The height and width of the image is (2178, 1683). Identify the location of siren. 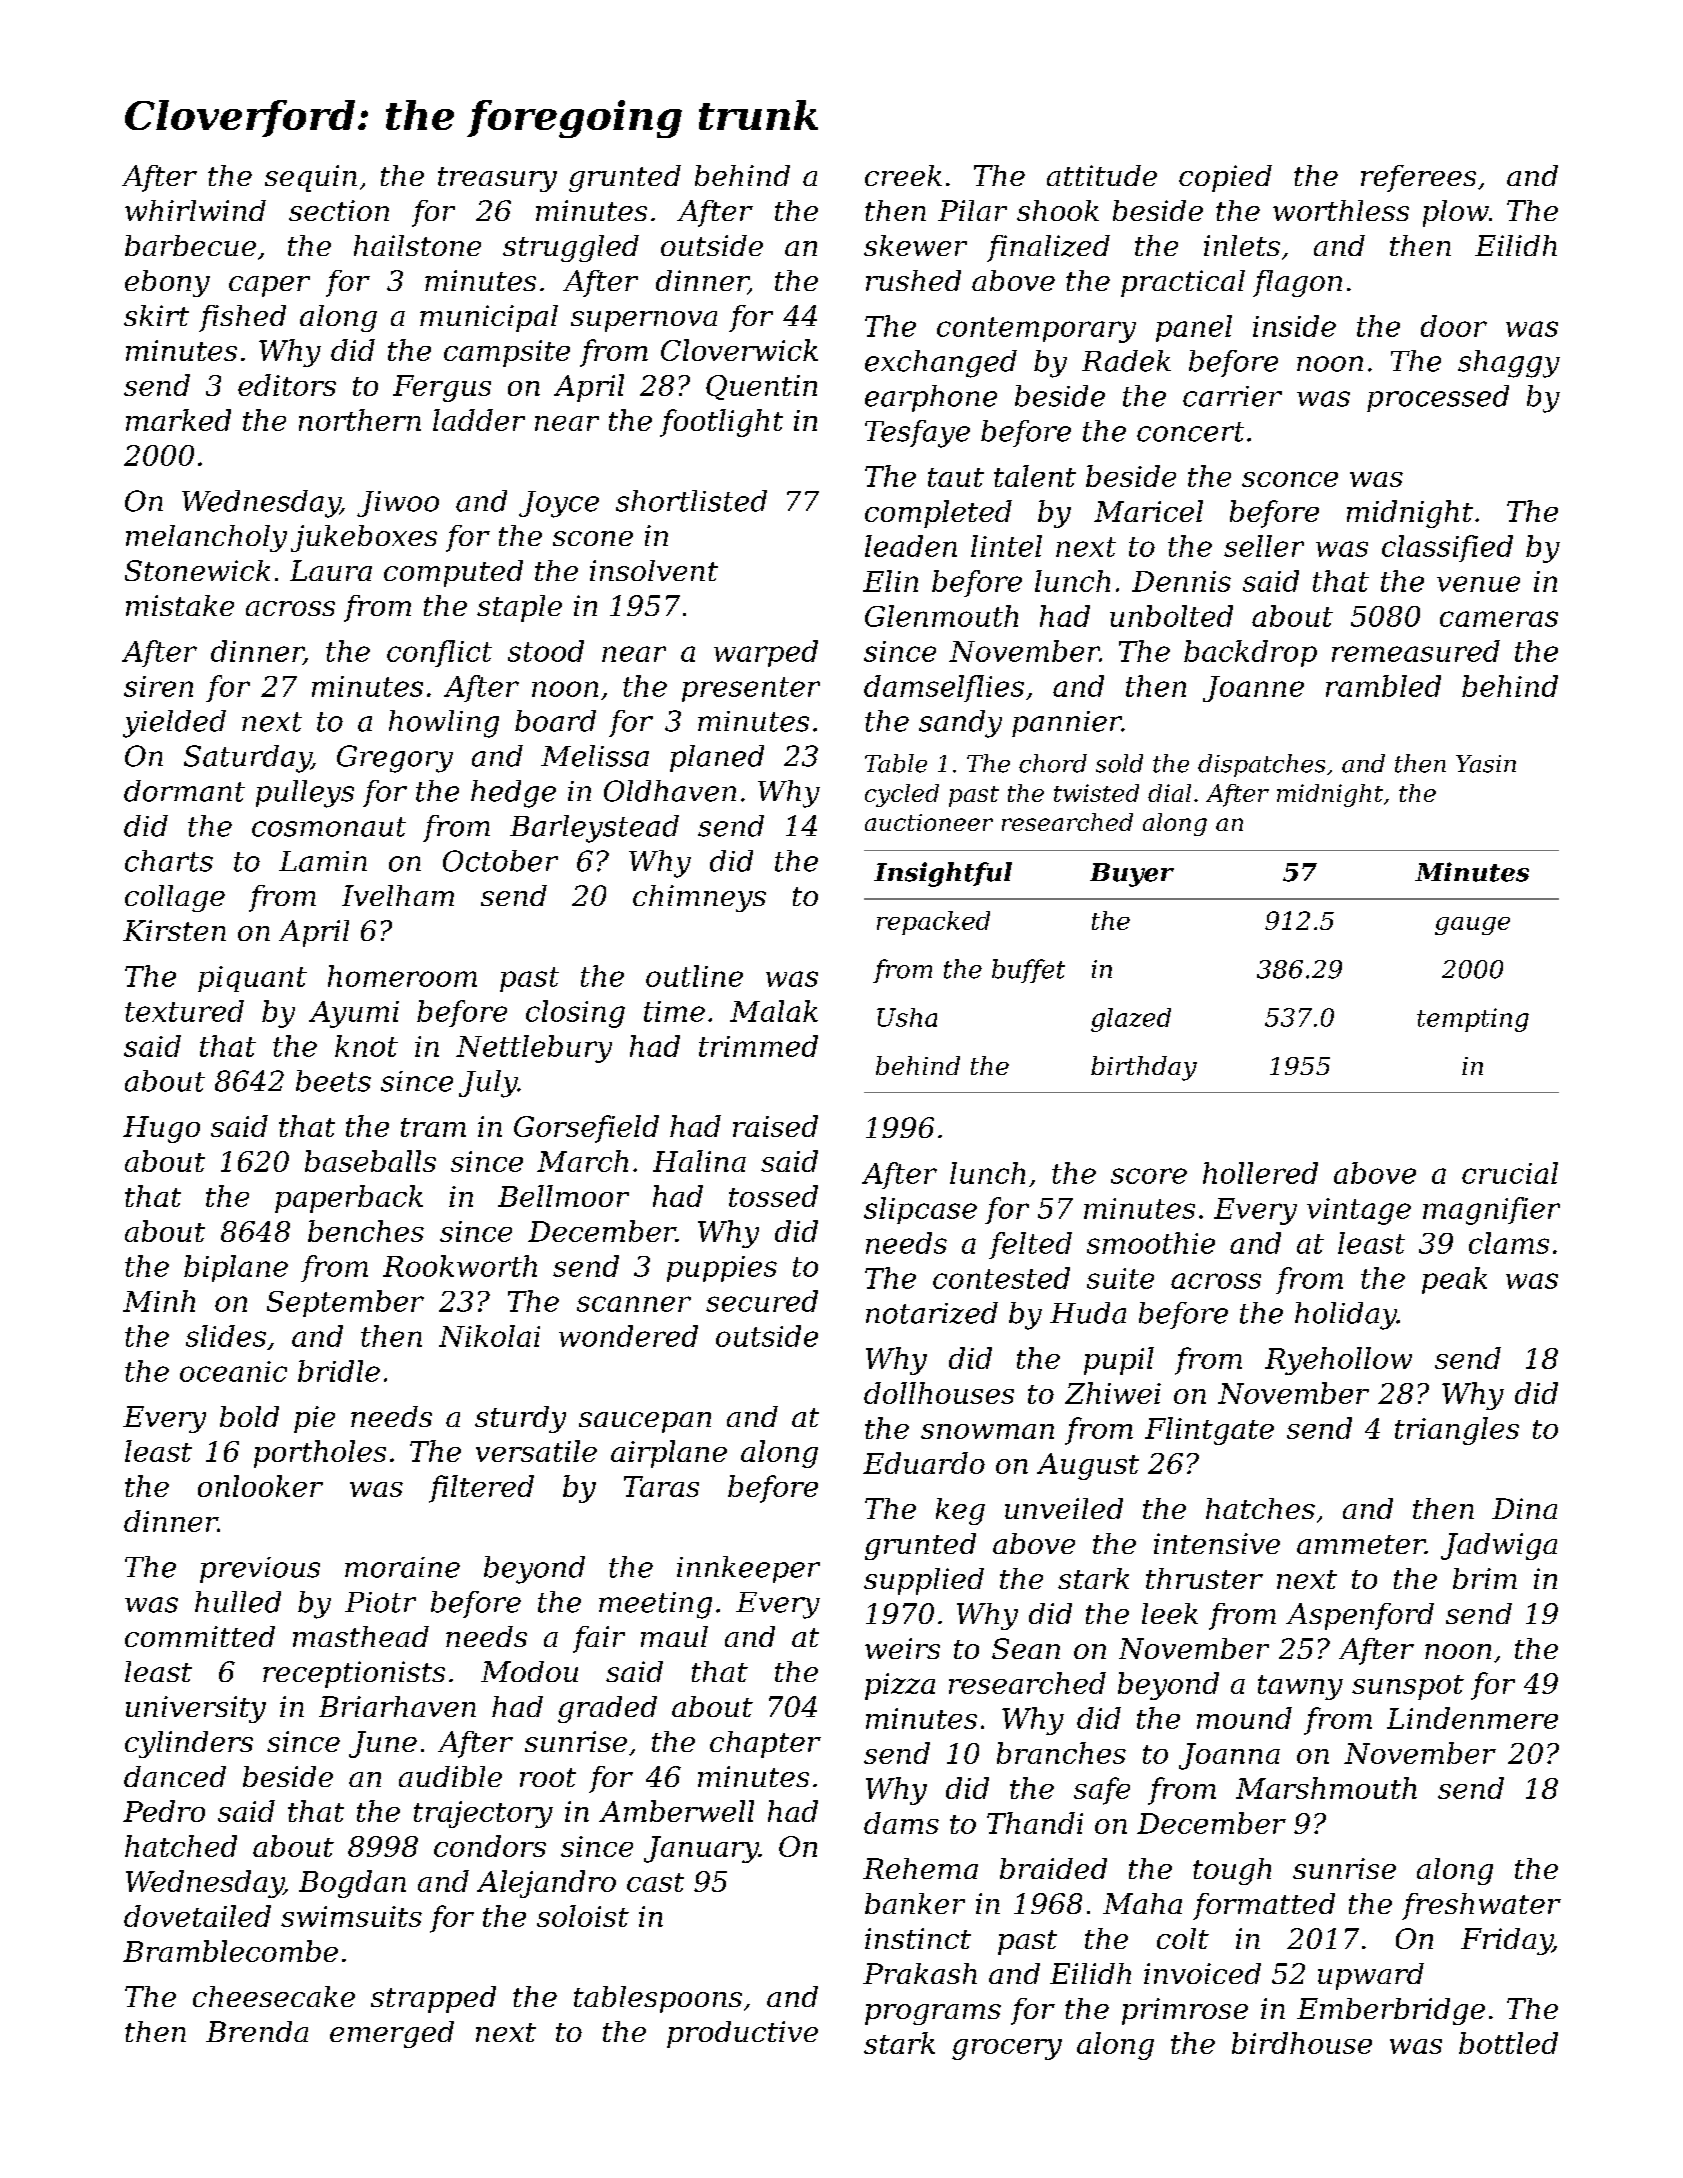
(158, 686).
